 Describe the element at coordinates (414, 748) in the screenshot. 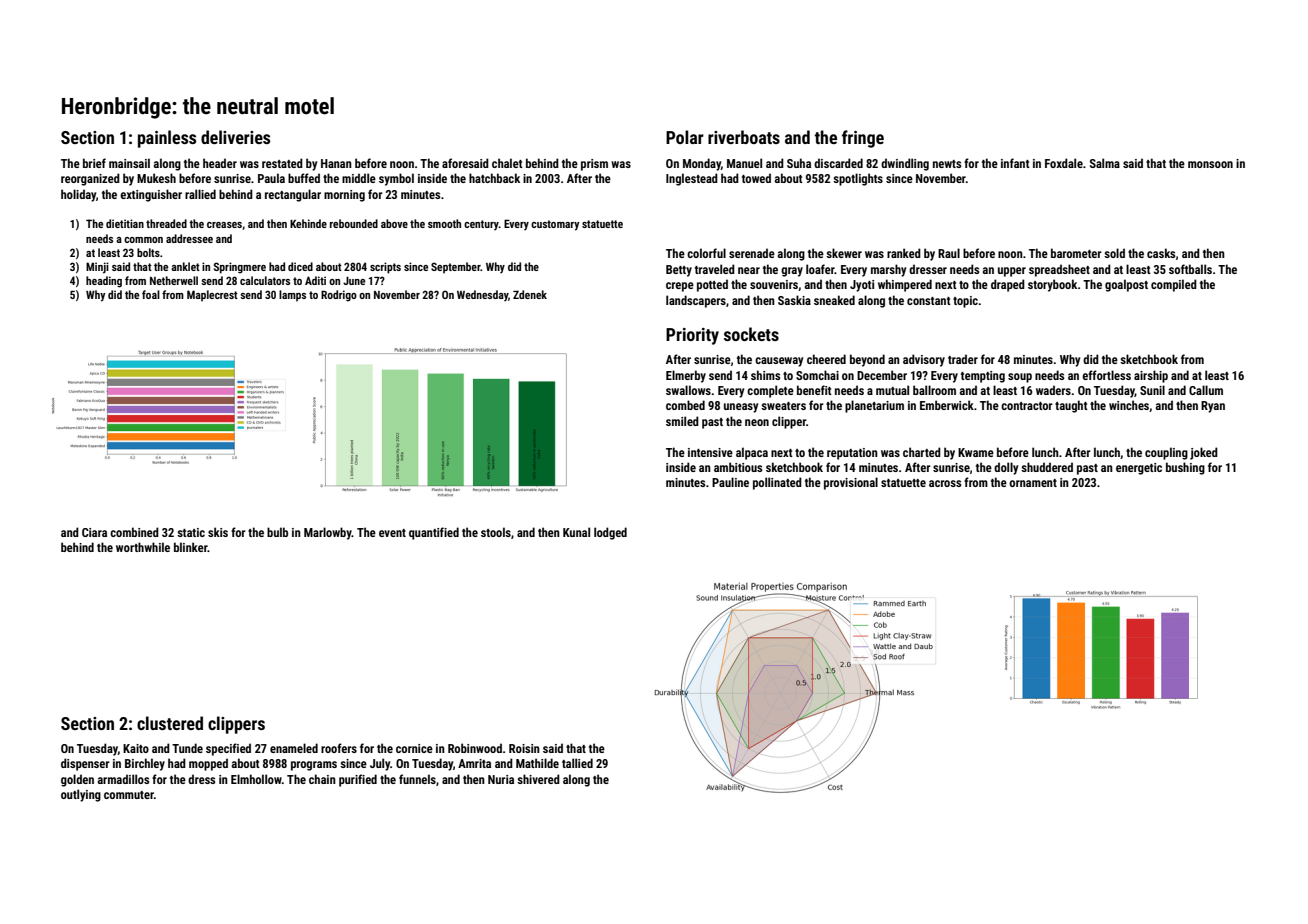

I see `cornice` at that location.
